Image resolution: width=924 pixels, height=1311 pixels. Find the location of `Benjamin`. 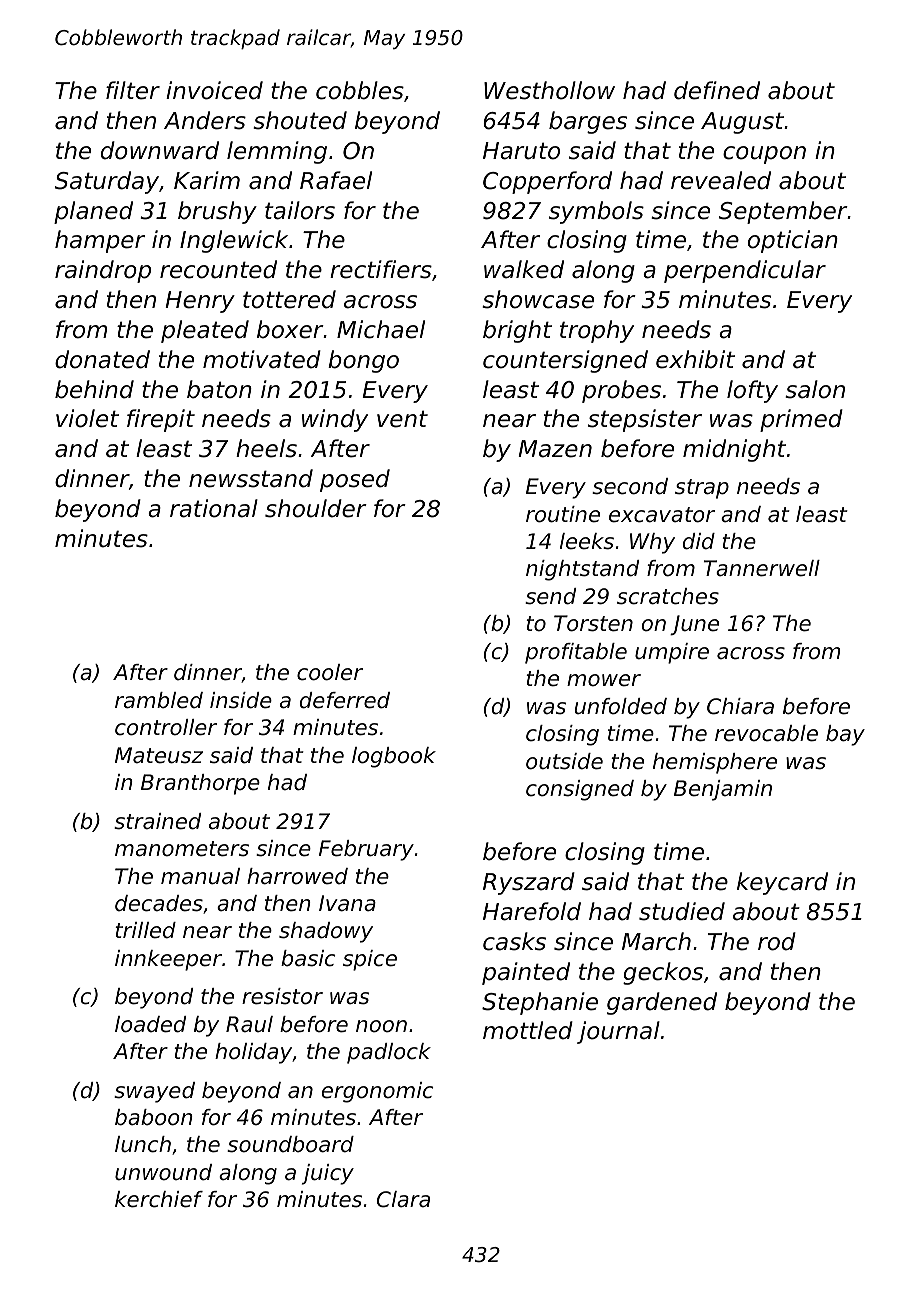

Benjamin is located at coordinates (723, 790).
